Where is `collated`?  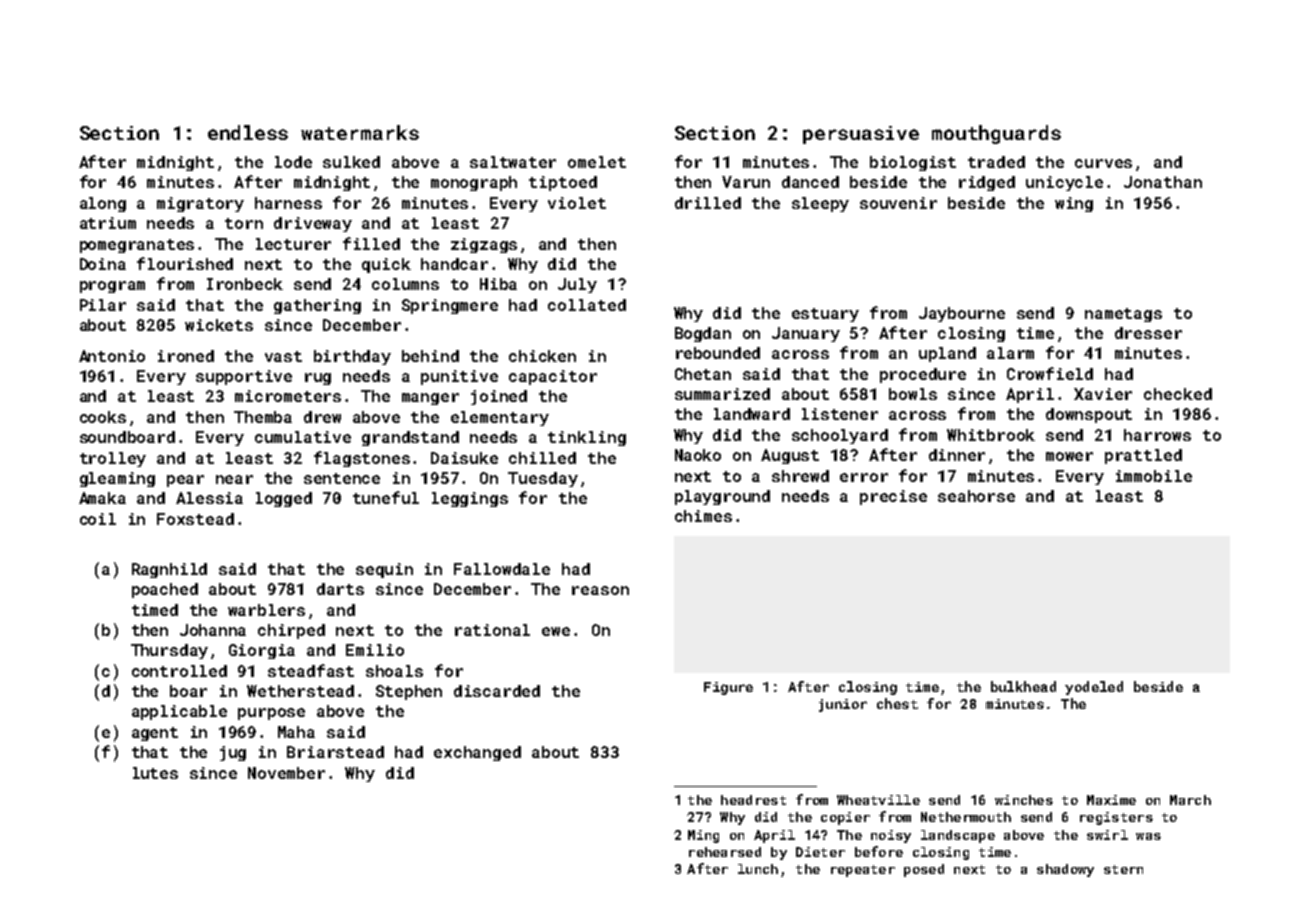 collated is located at coordinates (587, 305).
